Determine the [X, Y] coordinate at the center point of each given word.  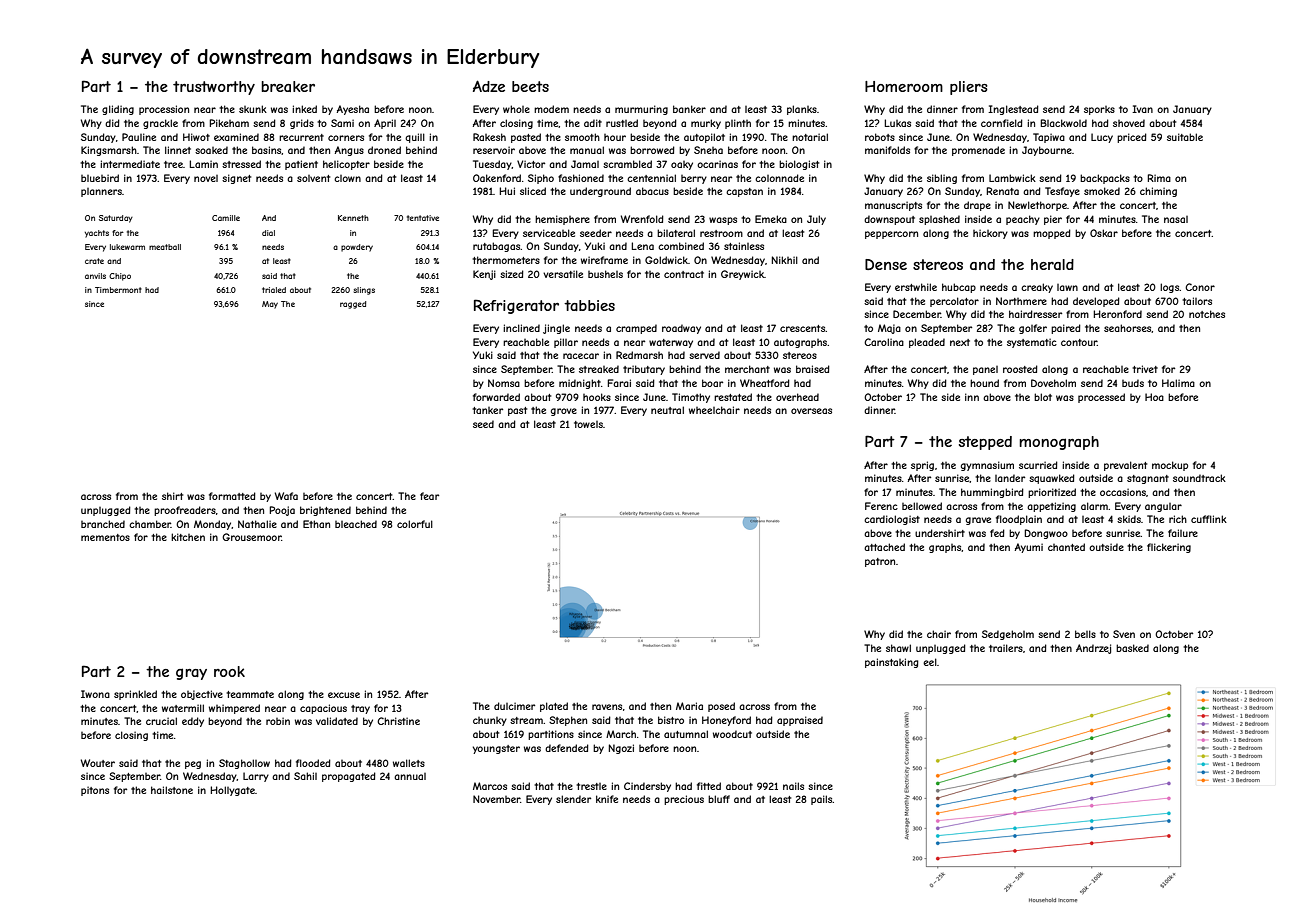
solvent [313, 178]
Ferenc [881, 506]
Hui [507, 191]
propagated [349, 777]
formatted [232, 496]
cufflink [1209, 519]
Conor [1200, 287]
